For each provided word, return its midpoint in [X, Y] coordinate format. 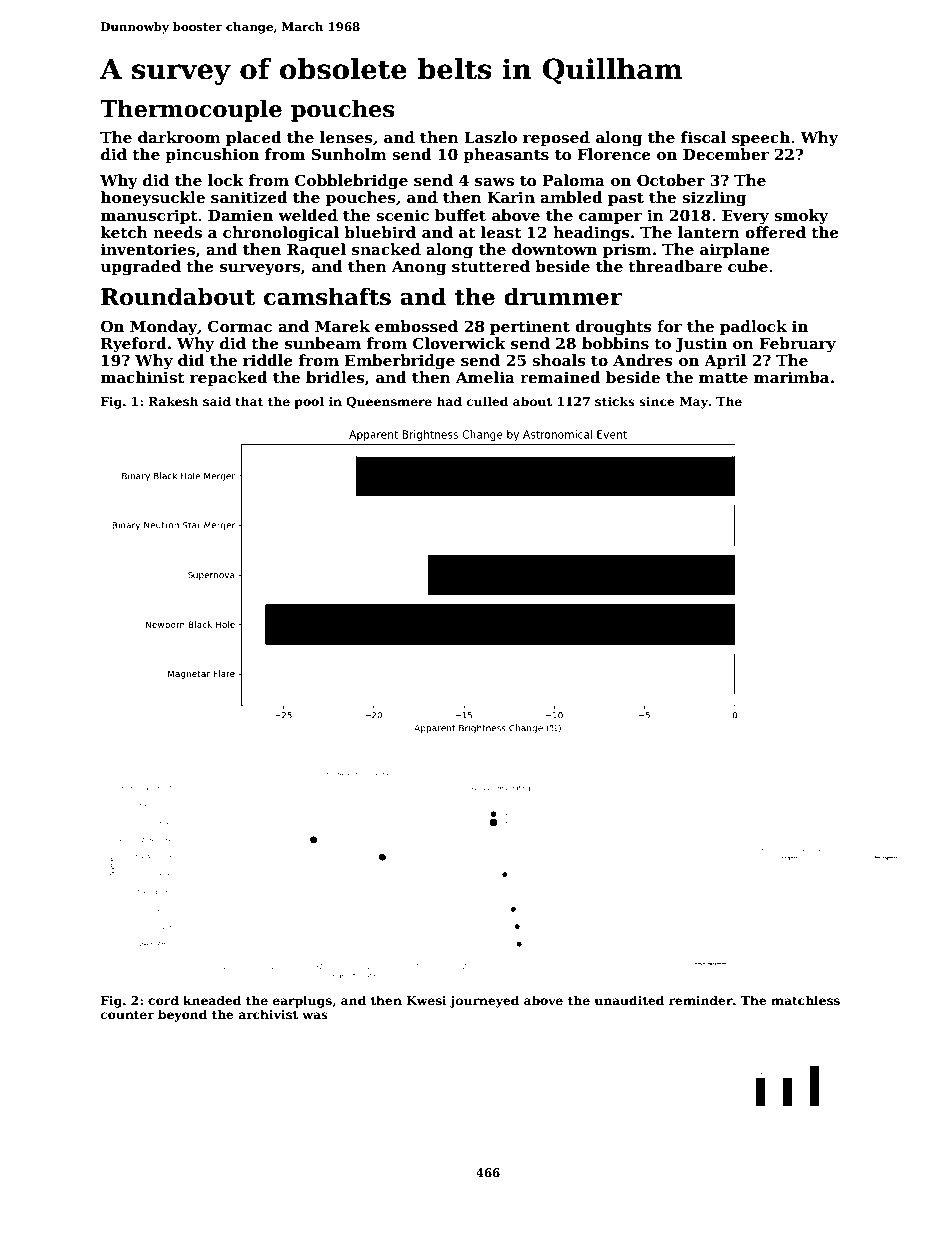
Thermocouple [191, 110]
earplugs [302, 1001]
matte [723, 378]
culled [487, 401]
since [657, 401]
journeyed [484, 1001]
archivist [268, 1014]
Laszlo [490, 137]
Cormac [240, 326]
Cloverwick [459, 343]
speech [761, 138]
